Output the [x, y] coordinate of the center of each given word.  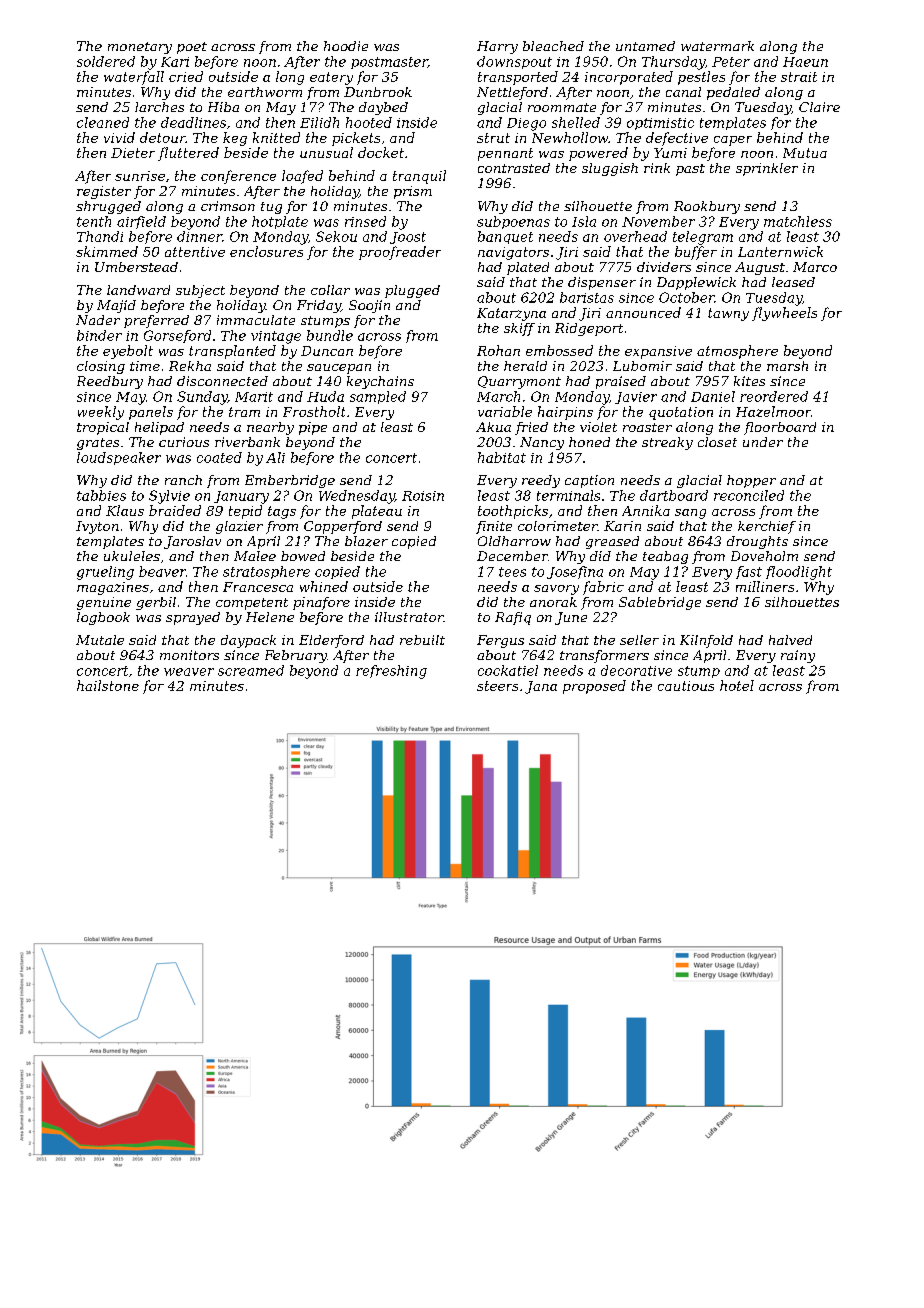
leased [793, 282]
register [104, 192]
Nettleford [512, 93]
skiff [519, 329]
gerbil [156, 603]
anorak [553, 602]
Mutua [805, 153]
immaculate [256, 320]
